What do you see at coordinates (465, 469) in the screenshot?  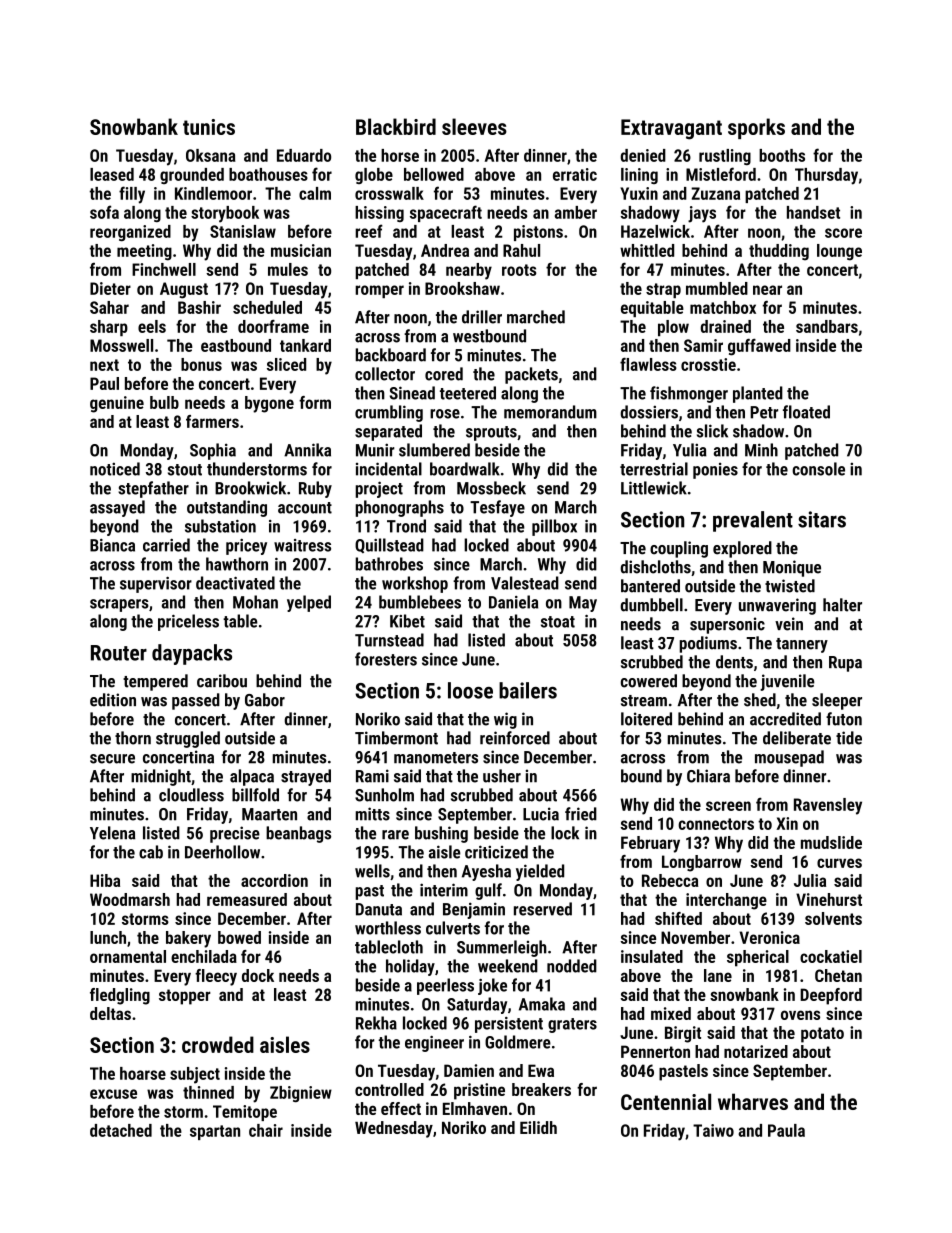 I see `boardwalk` at bounding box center [465, 469].
